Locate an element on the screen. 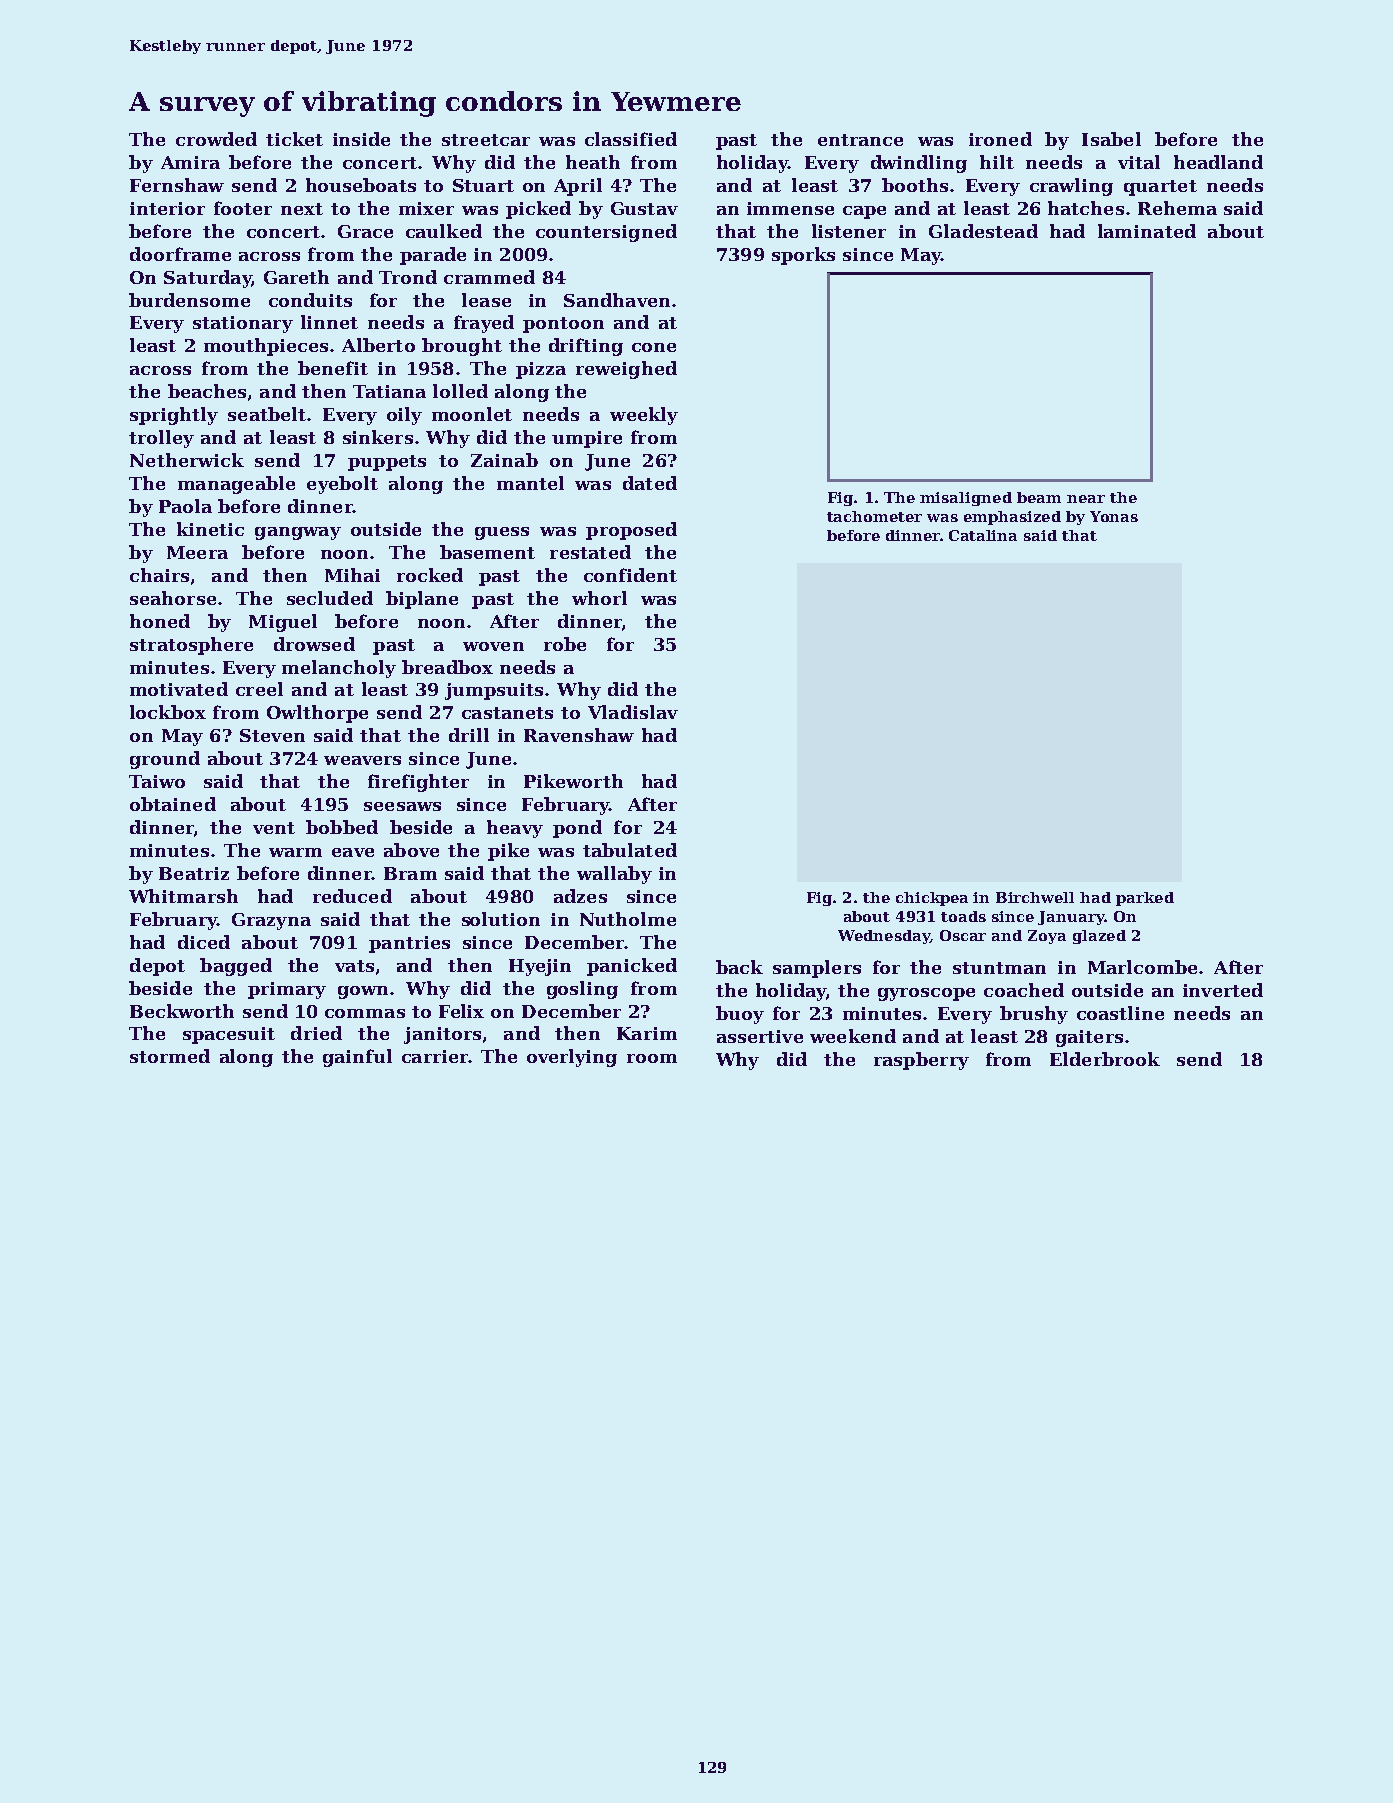 The height and width of the screenshot is (1803, 1393). seesaws is located at coordinates (402, 806).
